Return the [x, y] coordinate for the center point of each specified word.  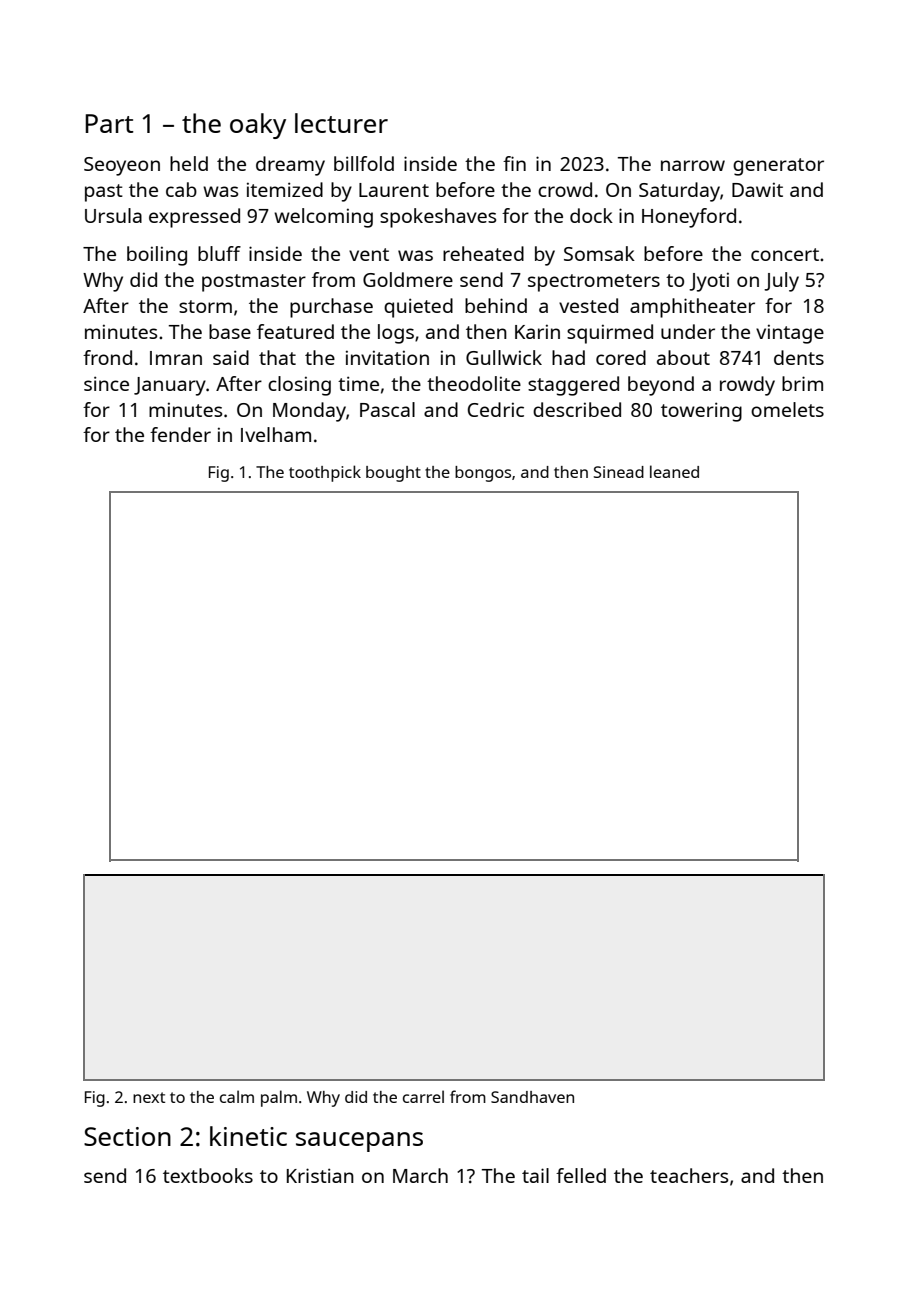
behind [496, 305]
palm [279, 1098]
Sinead [619, 472]
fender [180, 434]
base [230, 331]
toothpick [325, 473]
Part [109, 123]
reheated [483, 253]
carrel [423, 1096]
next [149, 1097]
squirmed [610, 334]
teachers [689, 1175]
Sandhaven [532, 1097]
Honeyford [689, 218]
